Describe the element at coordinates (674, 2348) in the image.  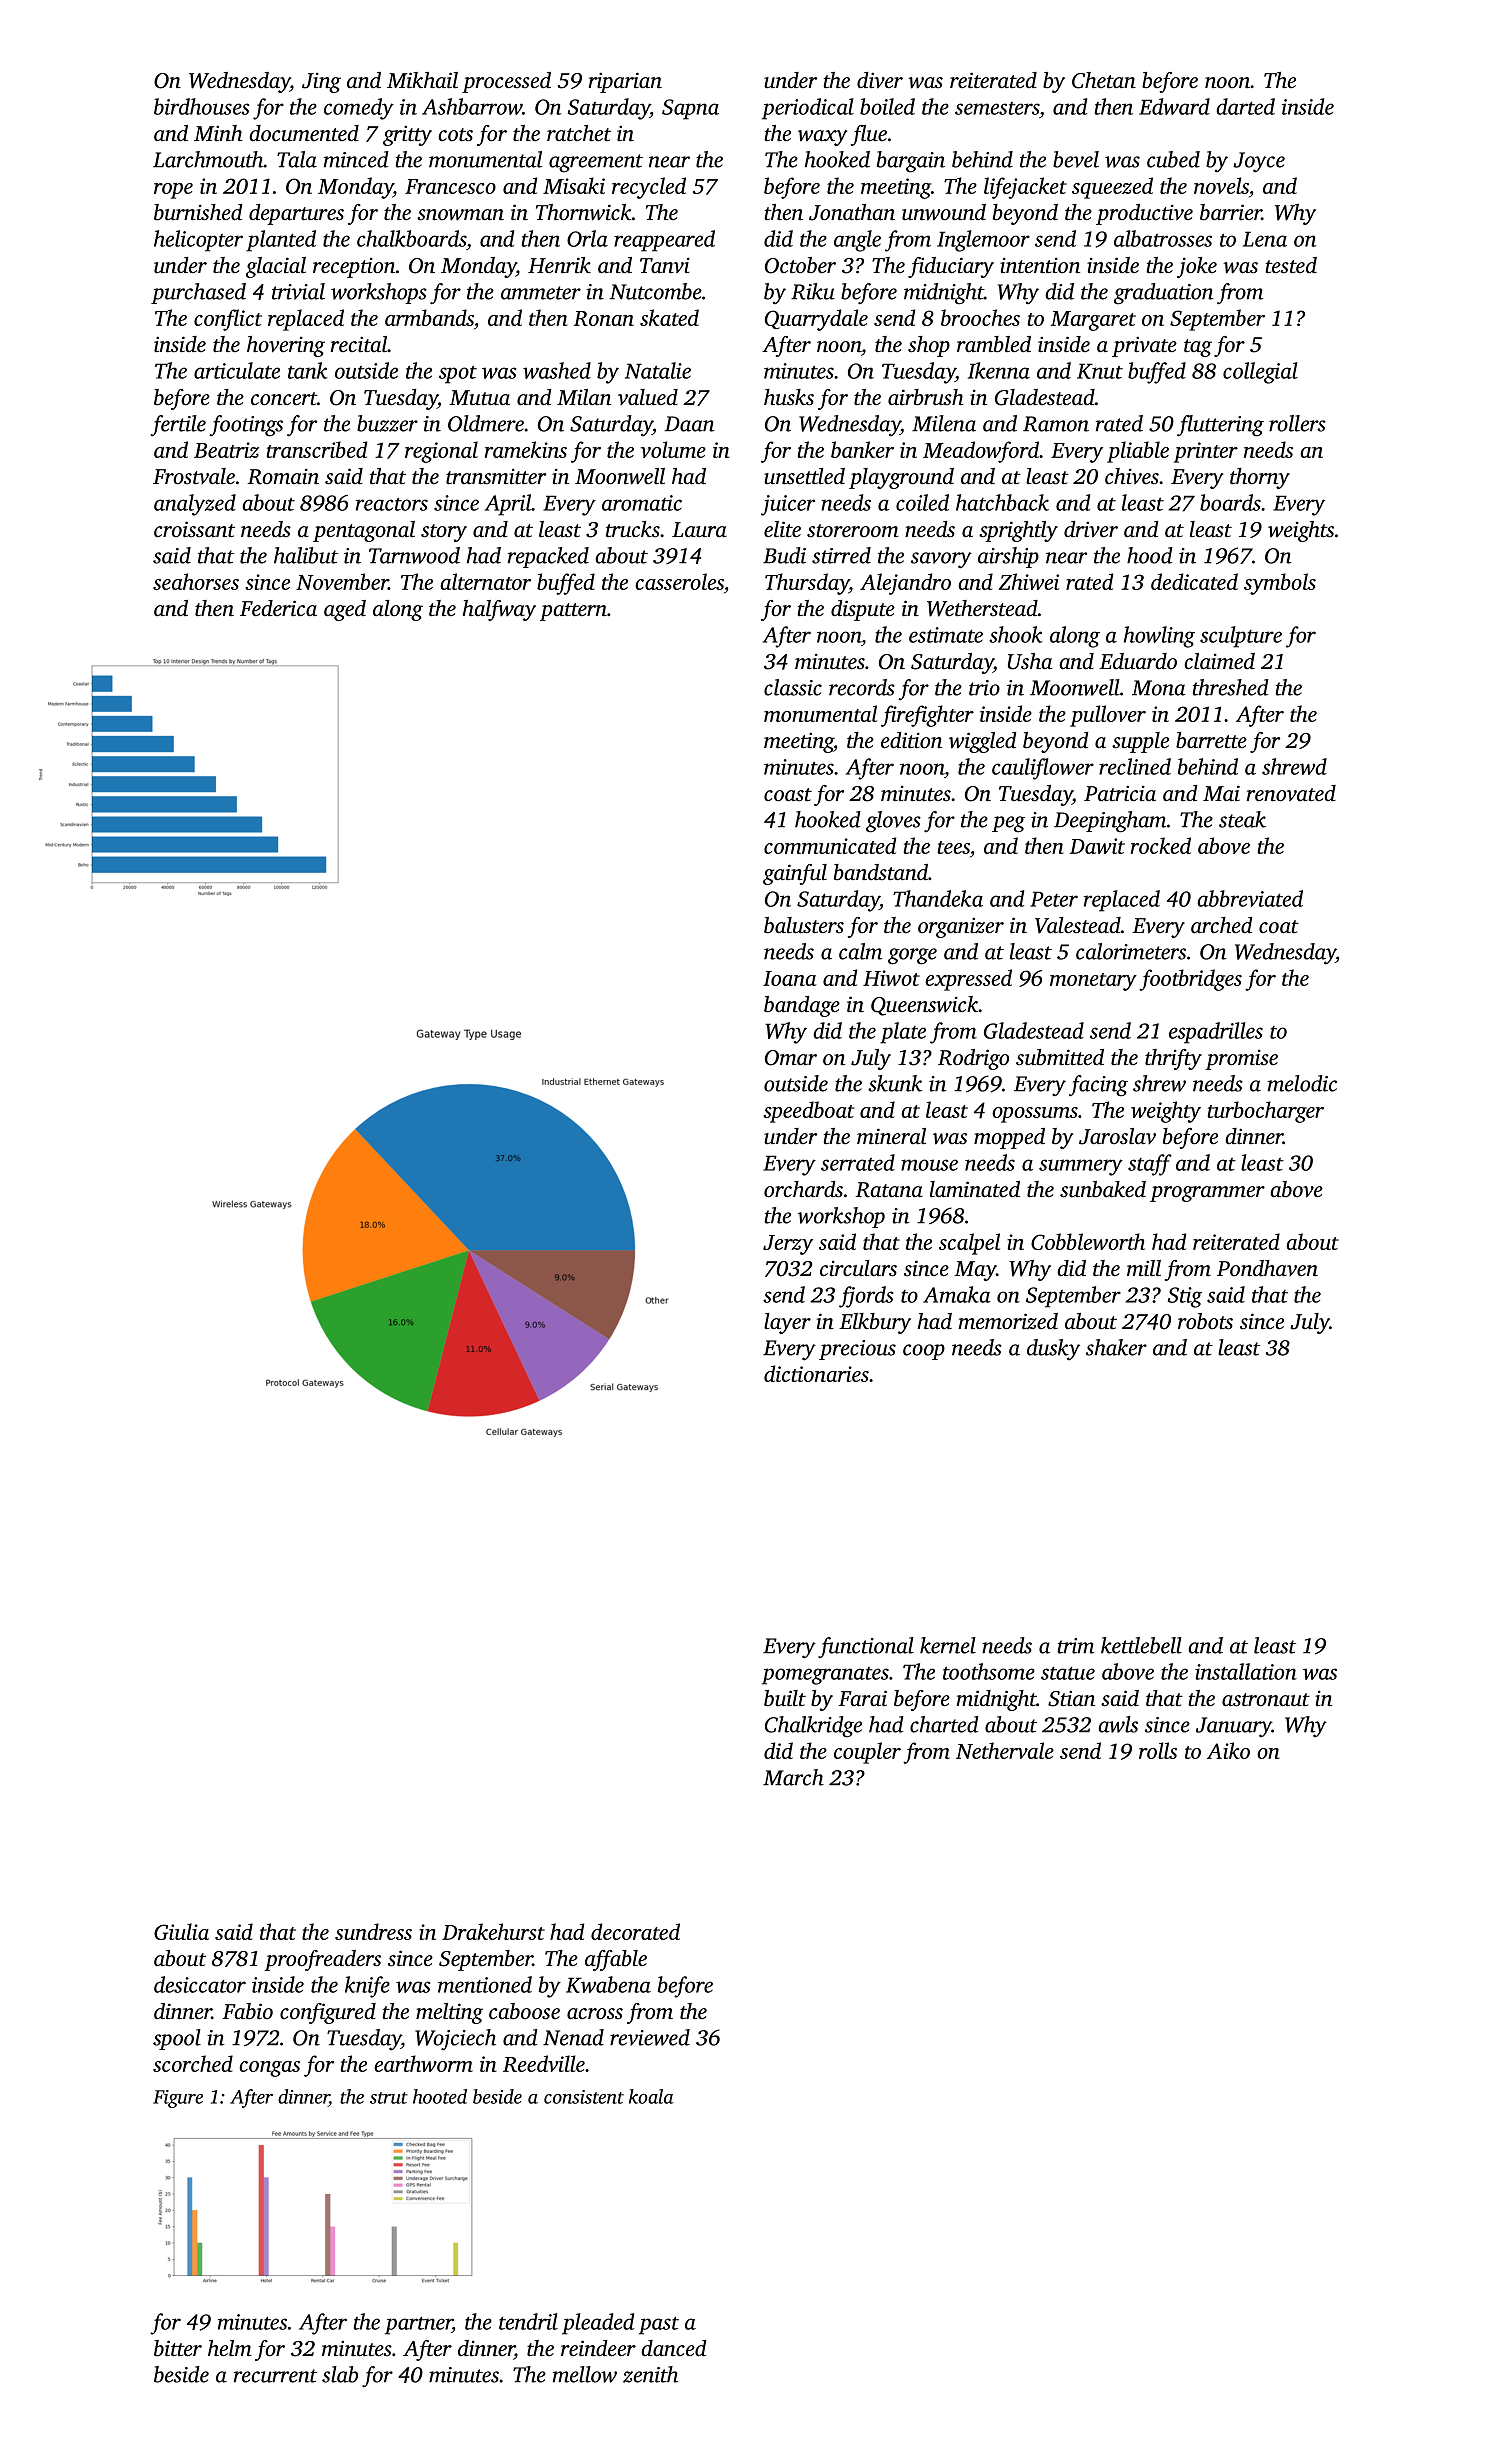
I see `danced` at that location.
